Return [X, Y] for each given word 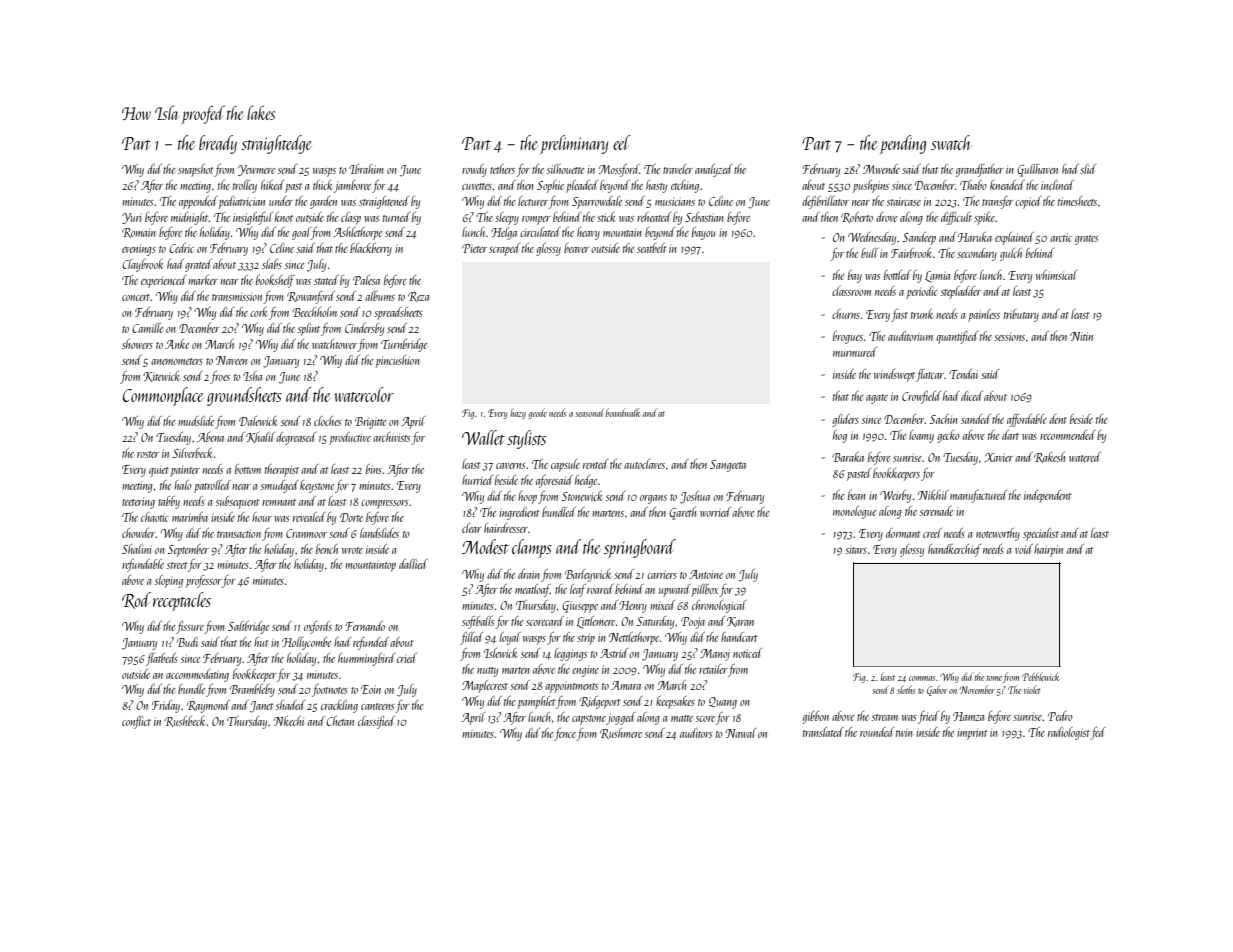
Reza [418, 297]
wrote [352, 550]
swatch [950, 142]
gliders [845, 420]
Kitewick [161, 376]
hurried [477, 480]
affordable [1027, 420]
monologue [854, 512]
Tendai [963, 374]
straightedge [276, 144]
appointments [571, 687]
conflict [136, 722]
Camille [147, 328]
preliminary [574, 144]
